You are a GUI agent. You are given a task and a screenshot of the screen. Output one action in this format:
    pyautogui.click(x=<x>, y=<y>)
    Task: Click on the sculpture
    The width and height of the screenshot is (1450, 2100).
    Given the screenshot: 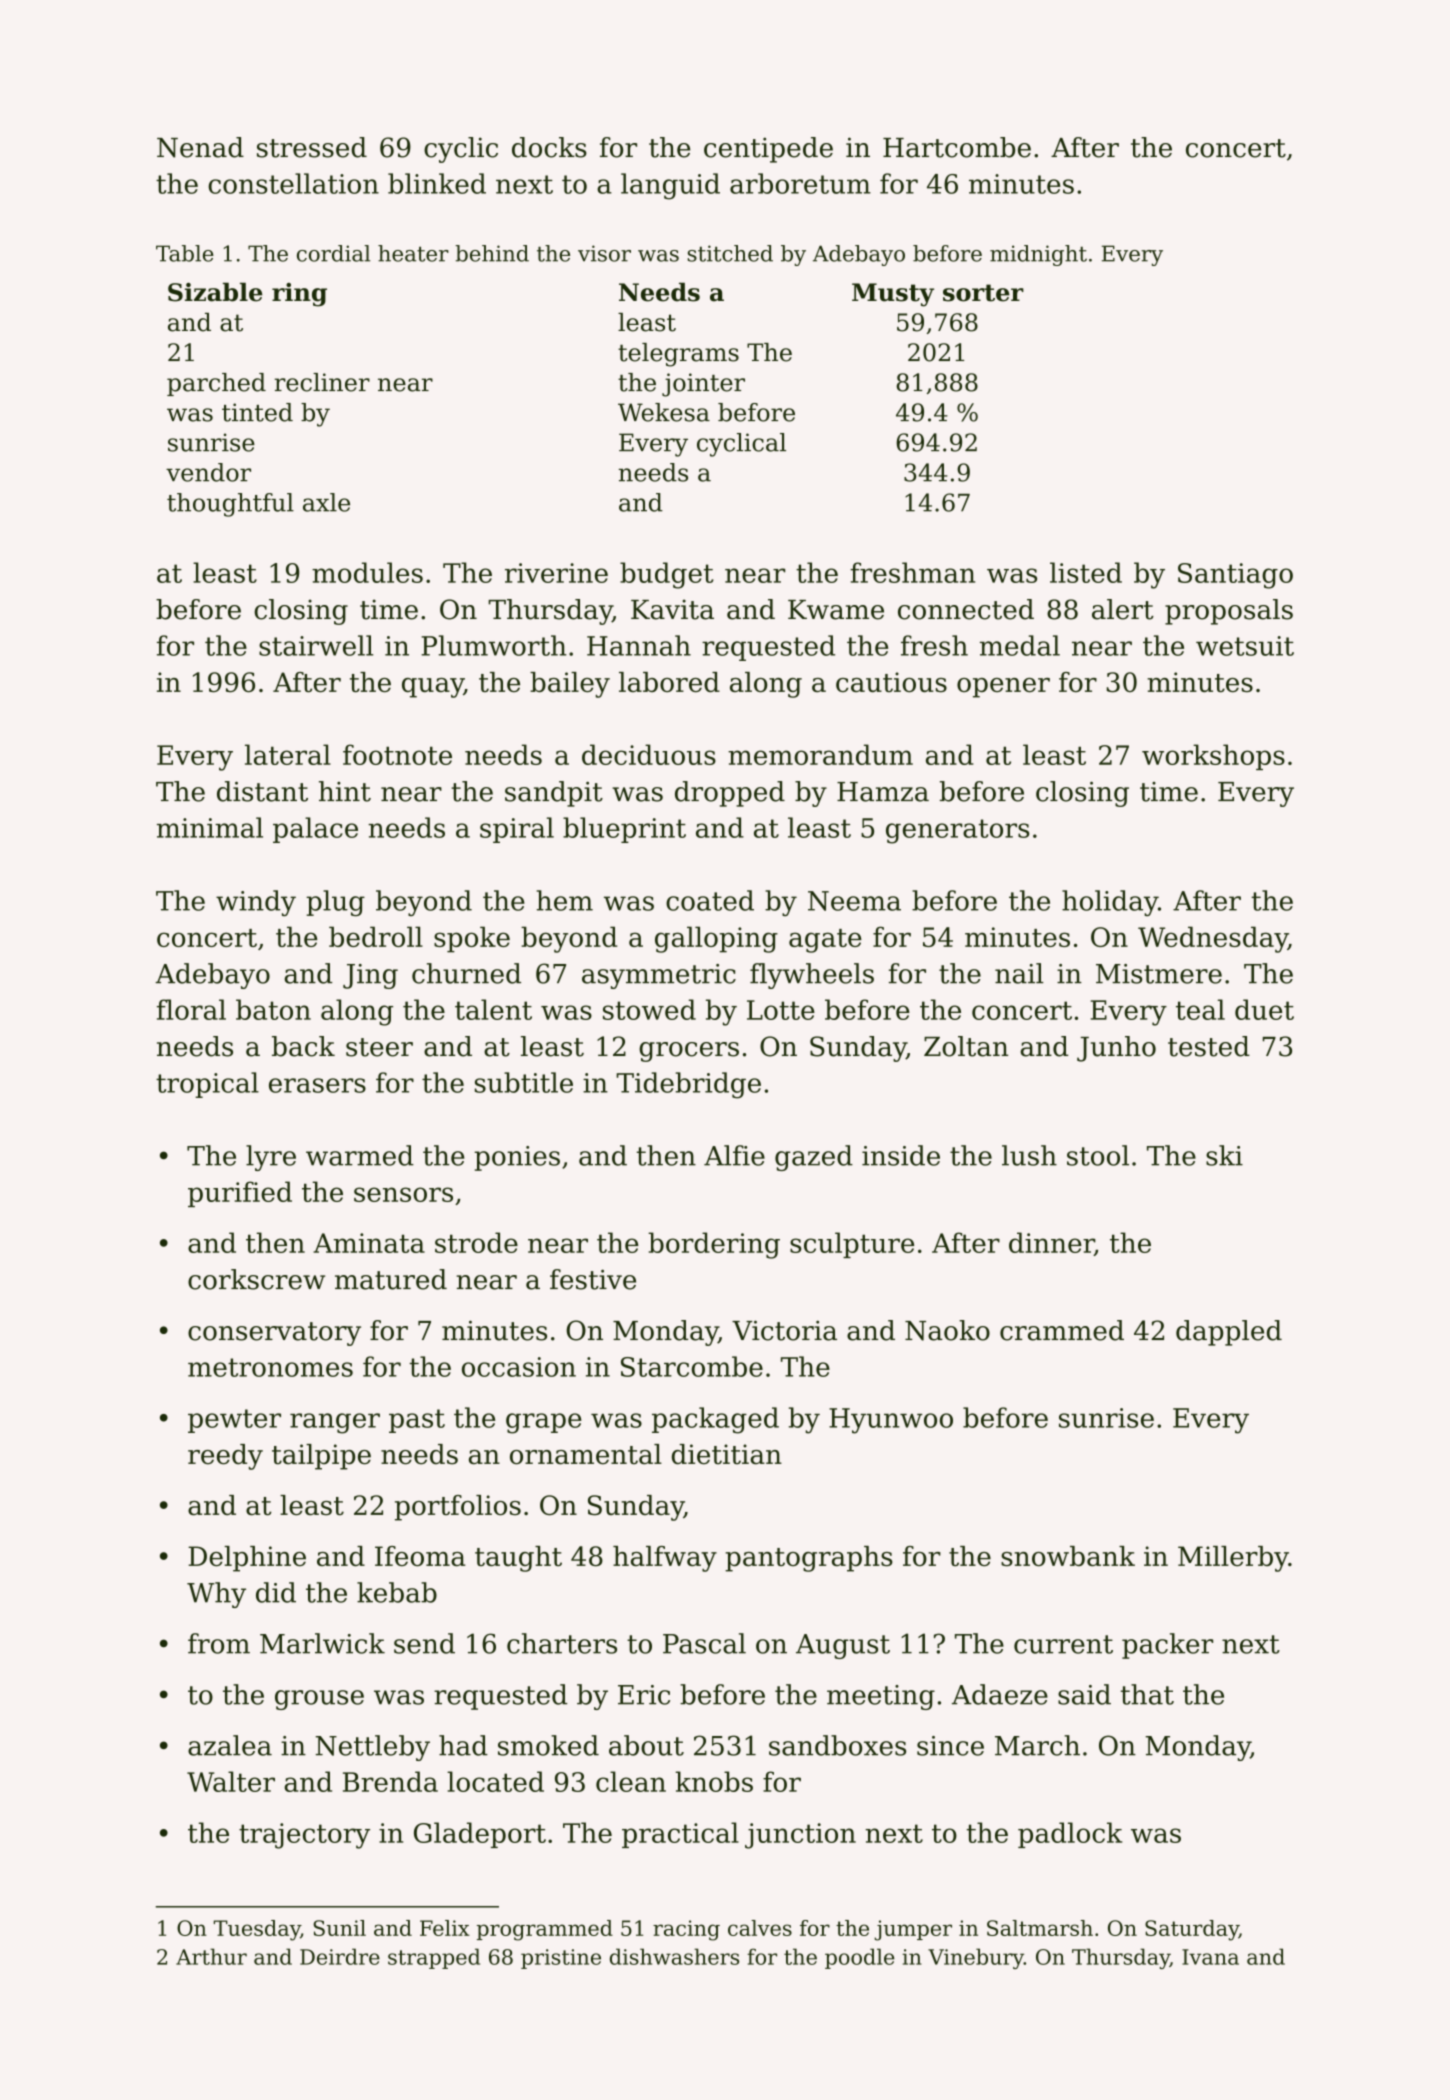 What is the action you would take?
    pyautogui.click(x=852, y=1245)
